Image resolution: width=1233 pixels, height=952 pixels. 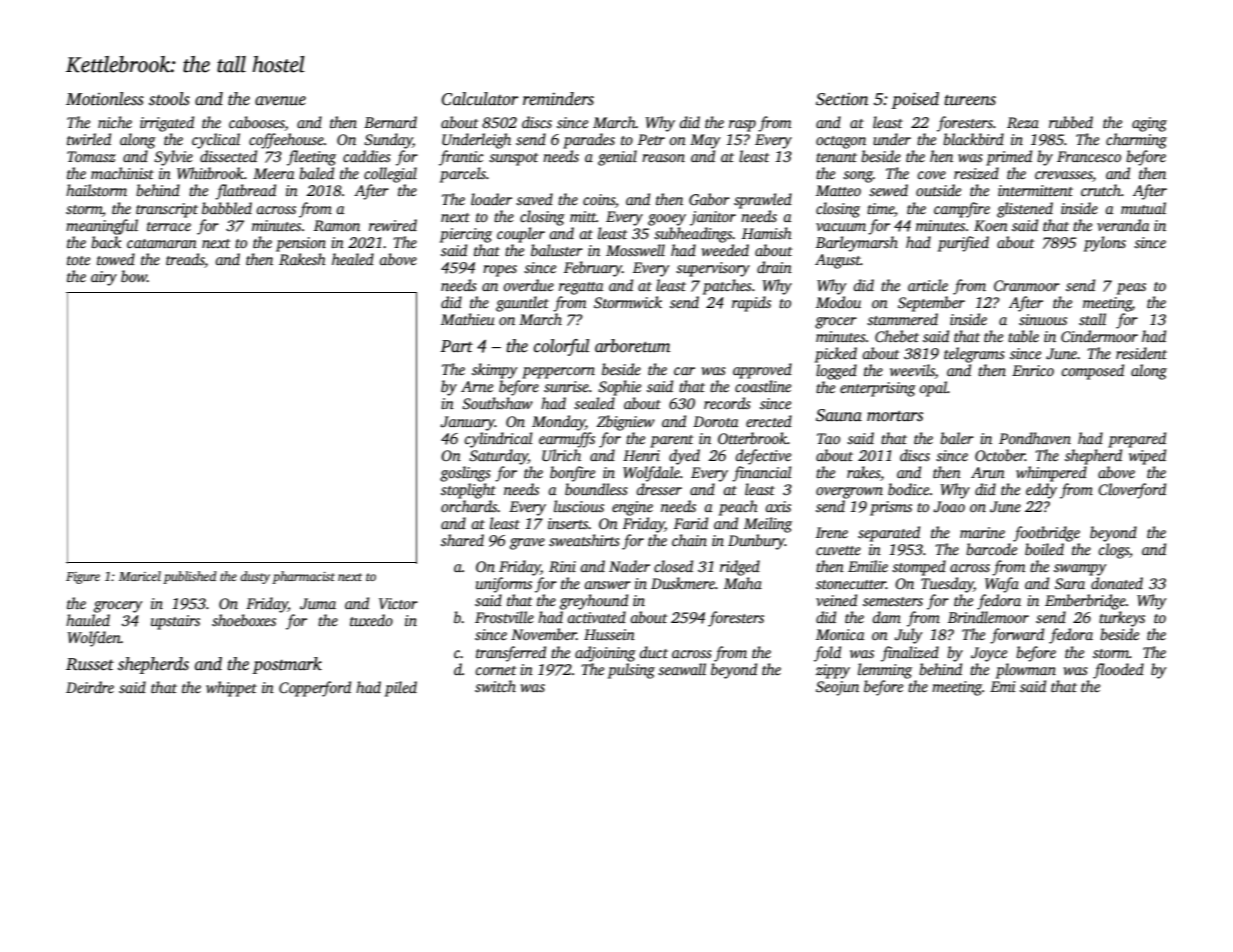 What do you see at coordinates (169, 99) in the screenshot?
I see `stools` at bounding box center [169, 99].
